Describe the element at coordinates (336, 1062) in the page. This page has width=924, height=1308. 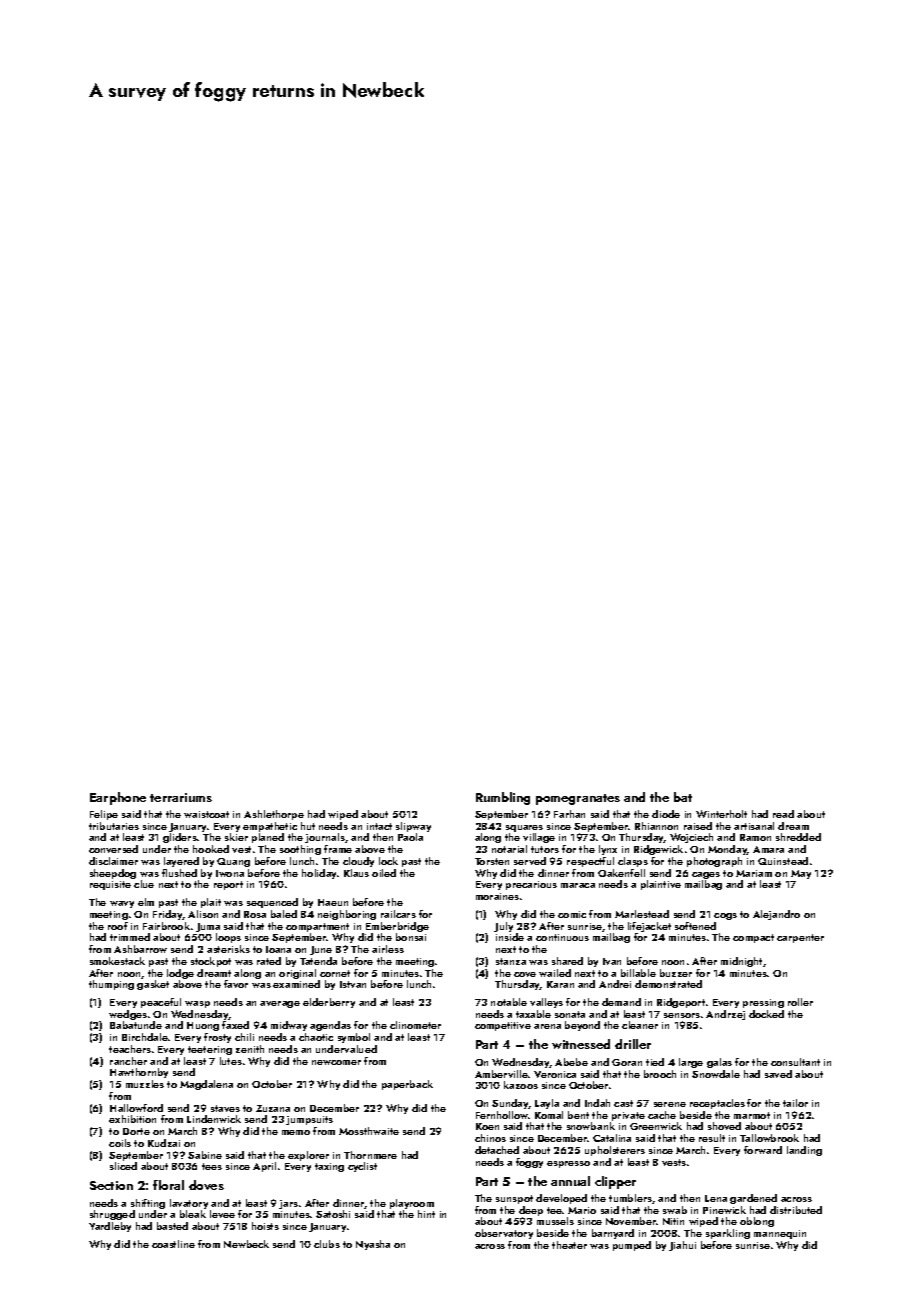
I see `newcomer` at that location.
